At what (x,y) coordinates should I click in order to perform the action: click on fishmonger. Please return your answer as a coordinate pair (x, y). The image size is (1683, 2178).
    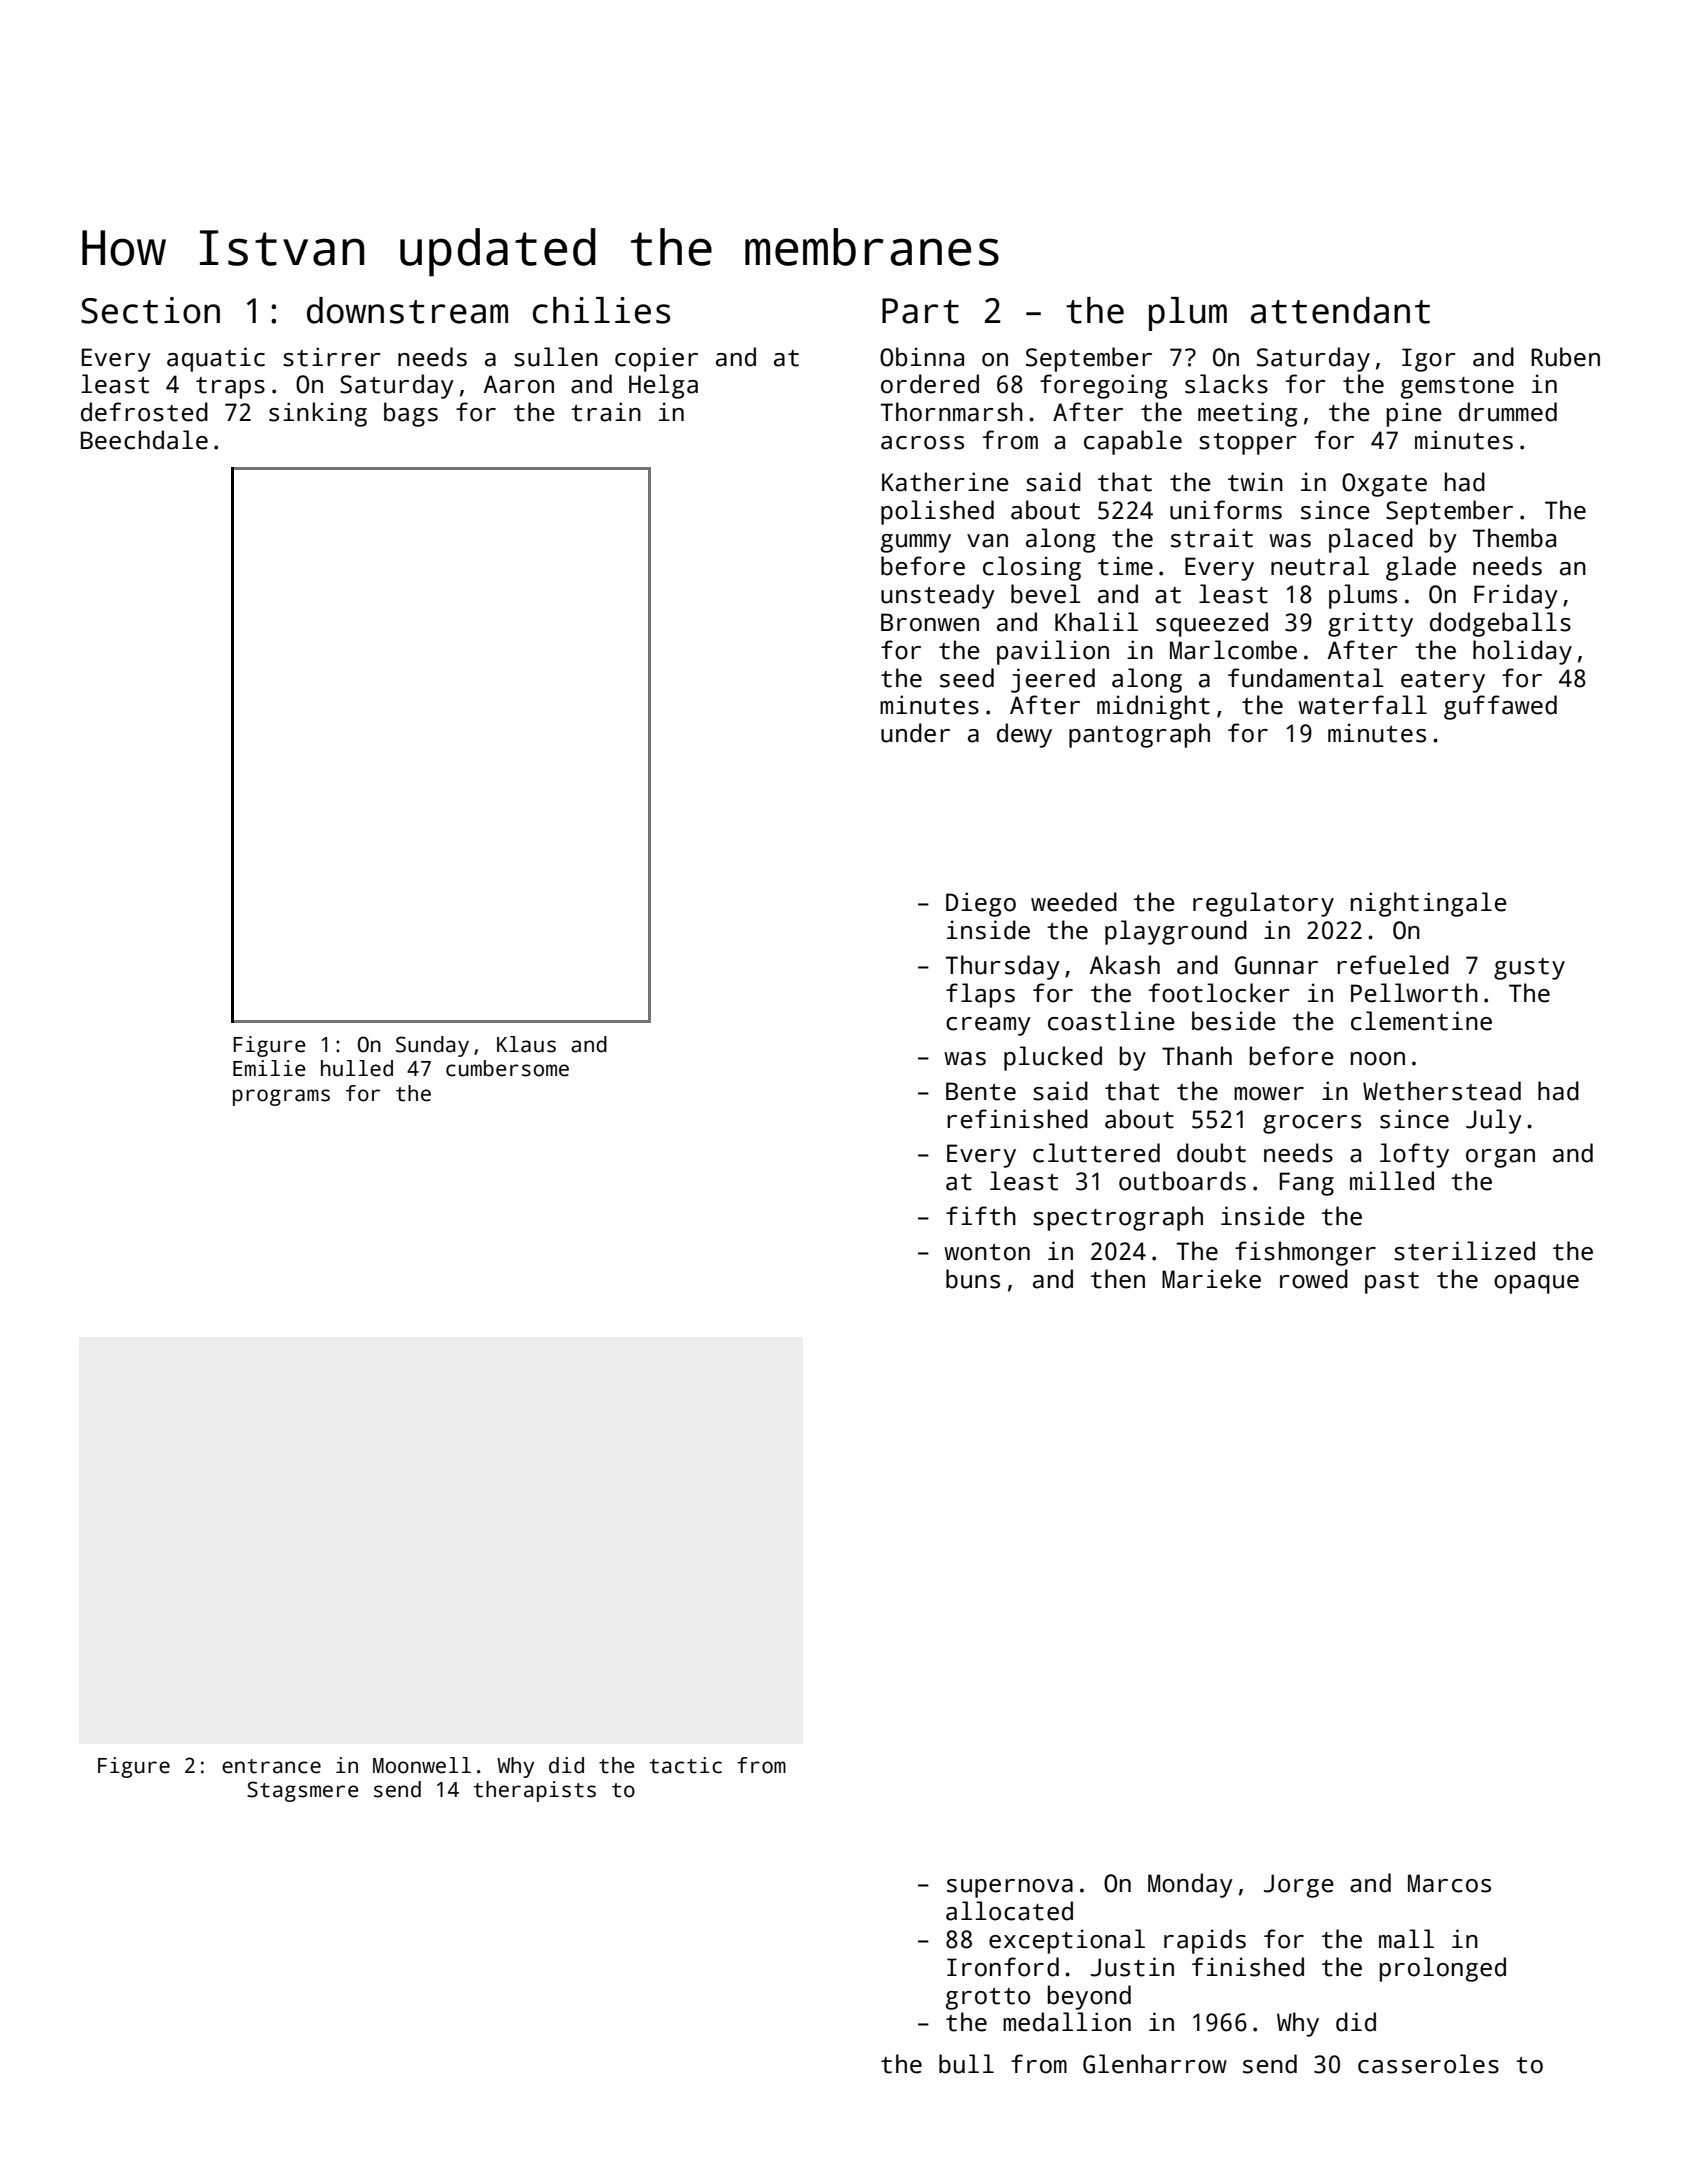
    Looking at the image, I should click on (1305, 1253).
